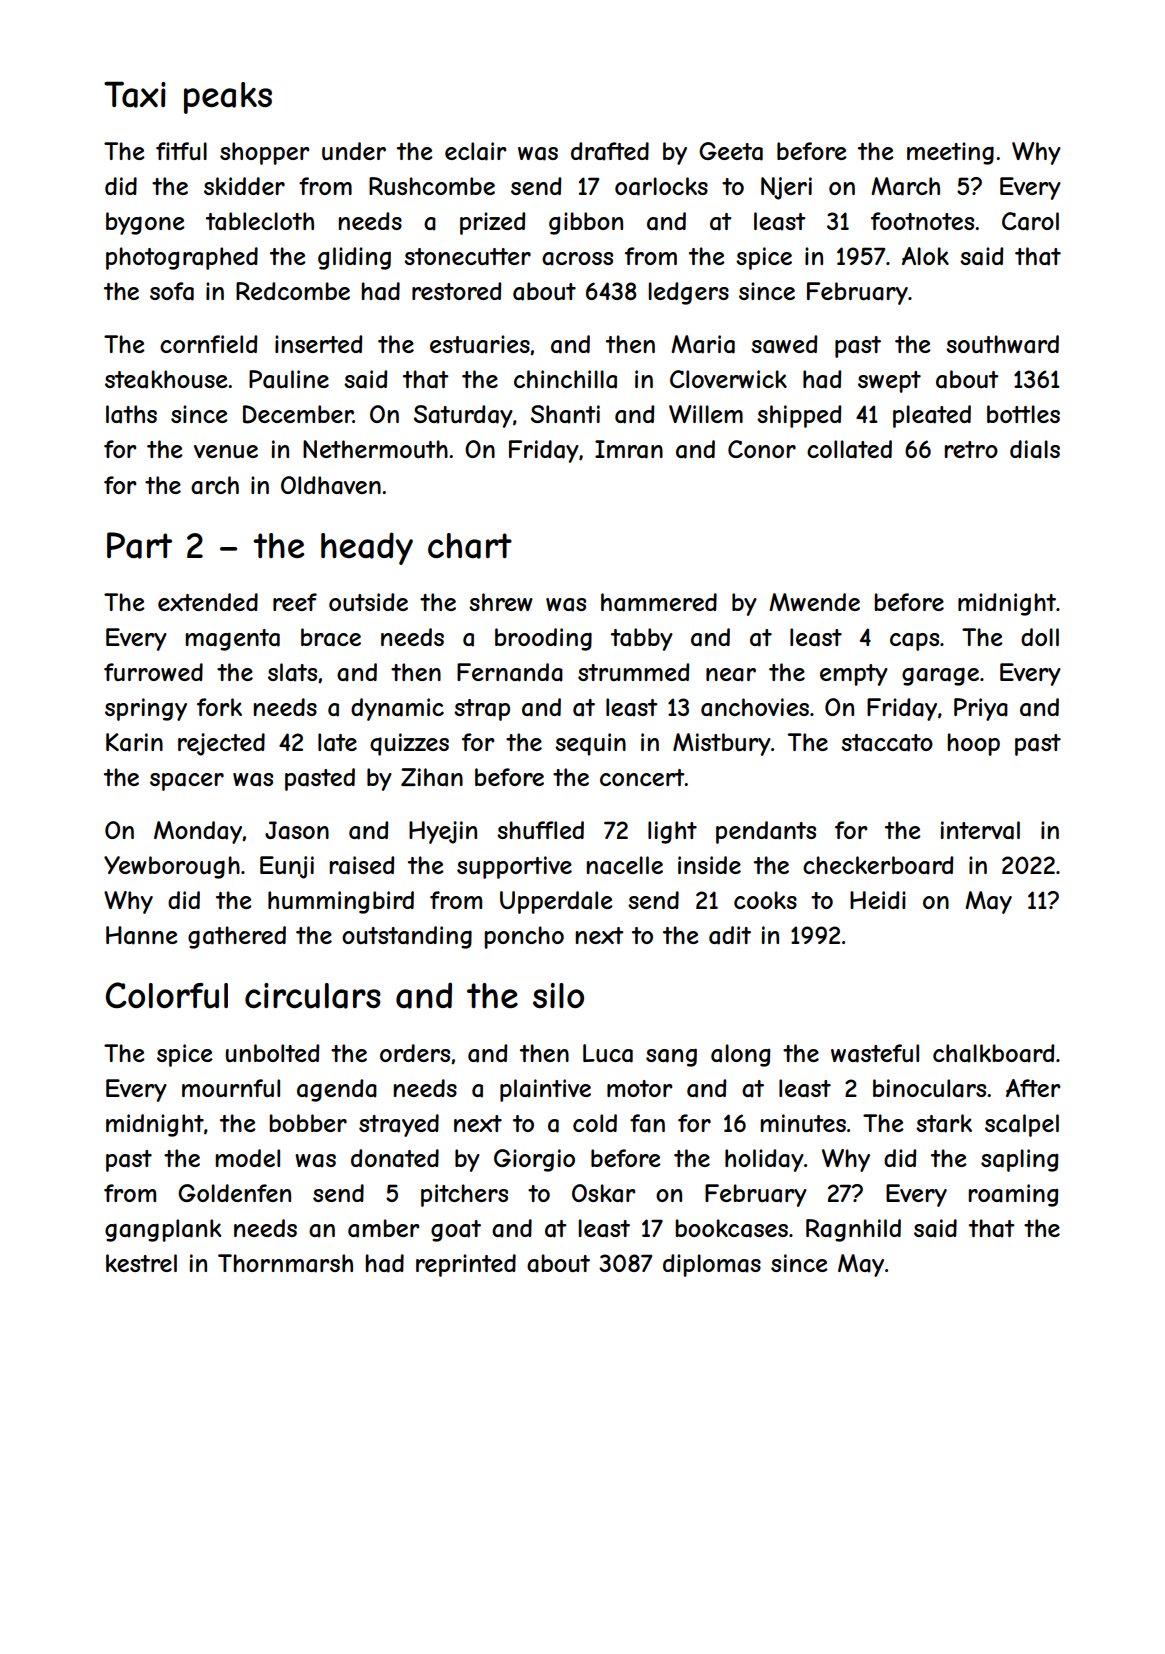 This document has height=1654, width=1165. Describe the element at coordinates (712, 1265) in the document. I see `diplomas` at that location.
